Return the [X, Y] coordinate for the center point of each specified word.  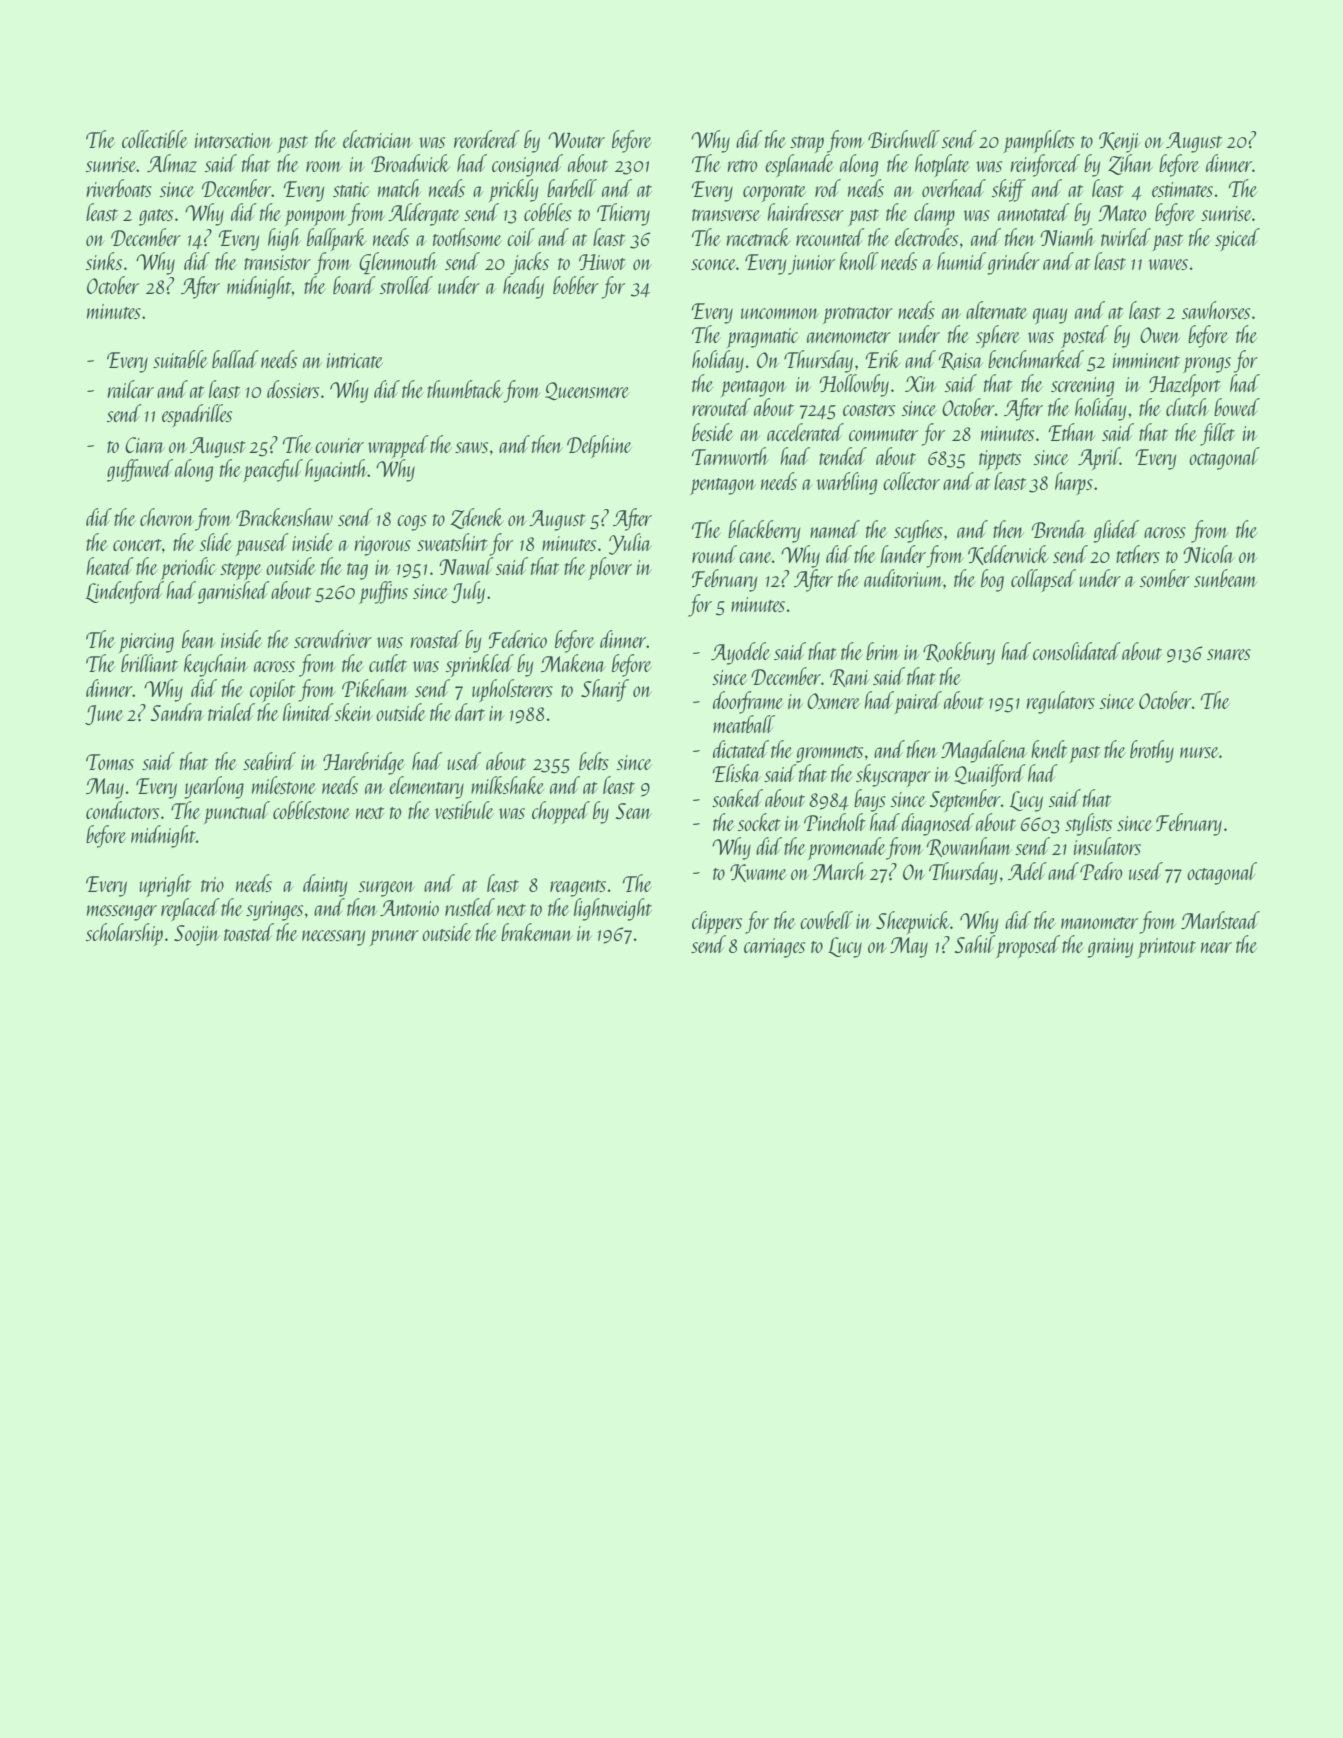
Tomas [110, 762]
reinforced [1045, 165]
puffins [383, 592]
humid [961, 261]
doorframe [748, 702]
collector [911, 481]
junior [811, 265]
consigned [527, 165]
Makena [573, 663]
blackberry [764, 531]
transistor [277, 262]
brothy [1152, 751]
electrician [378, 139]
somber [1165, 578]
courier [339, 445]
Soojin [197, 935]
